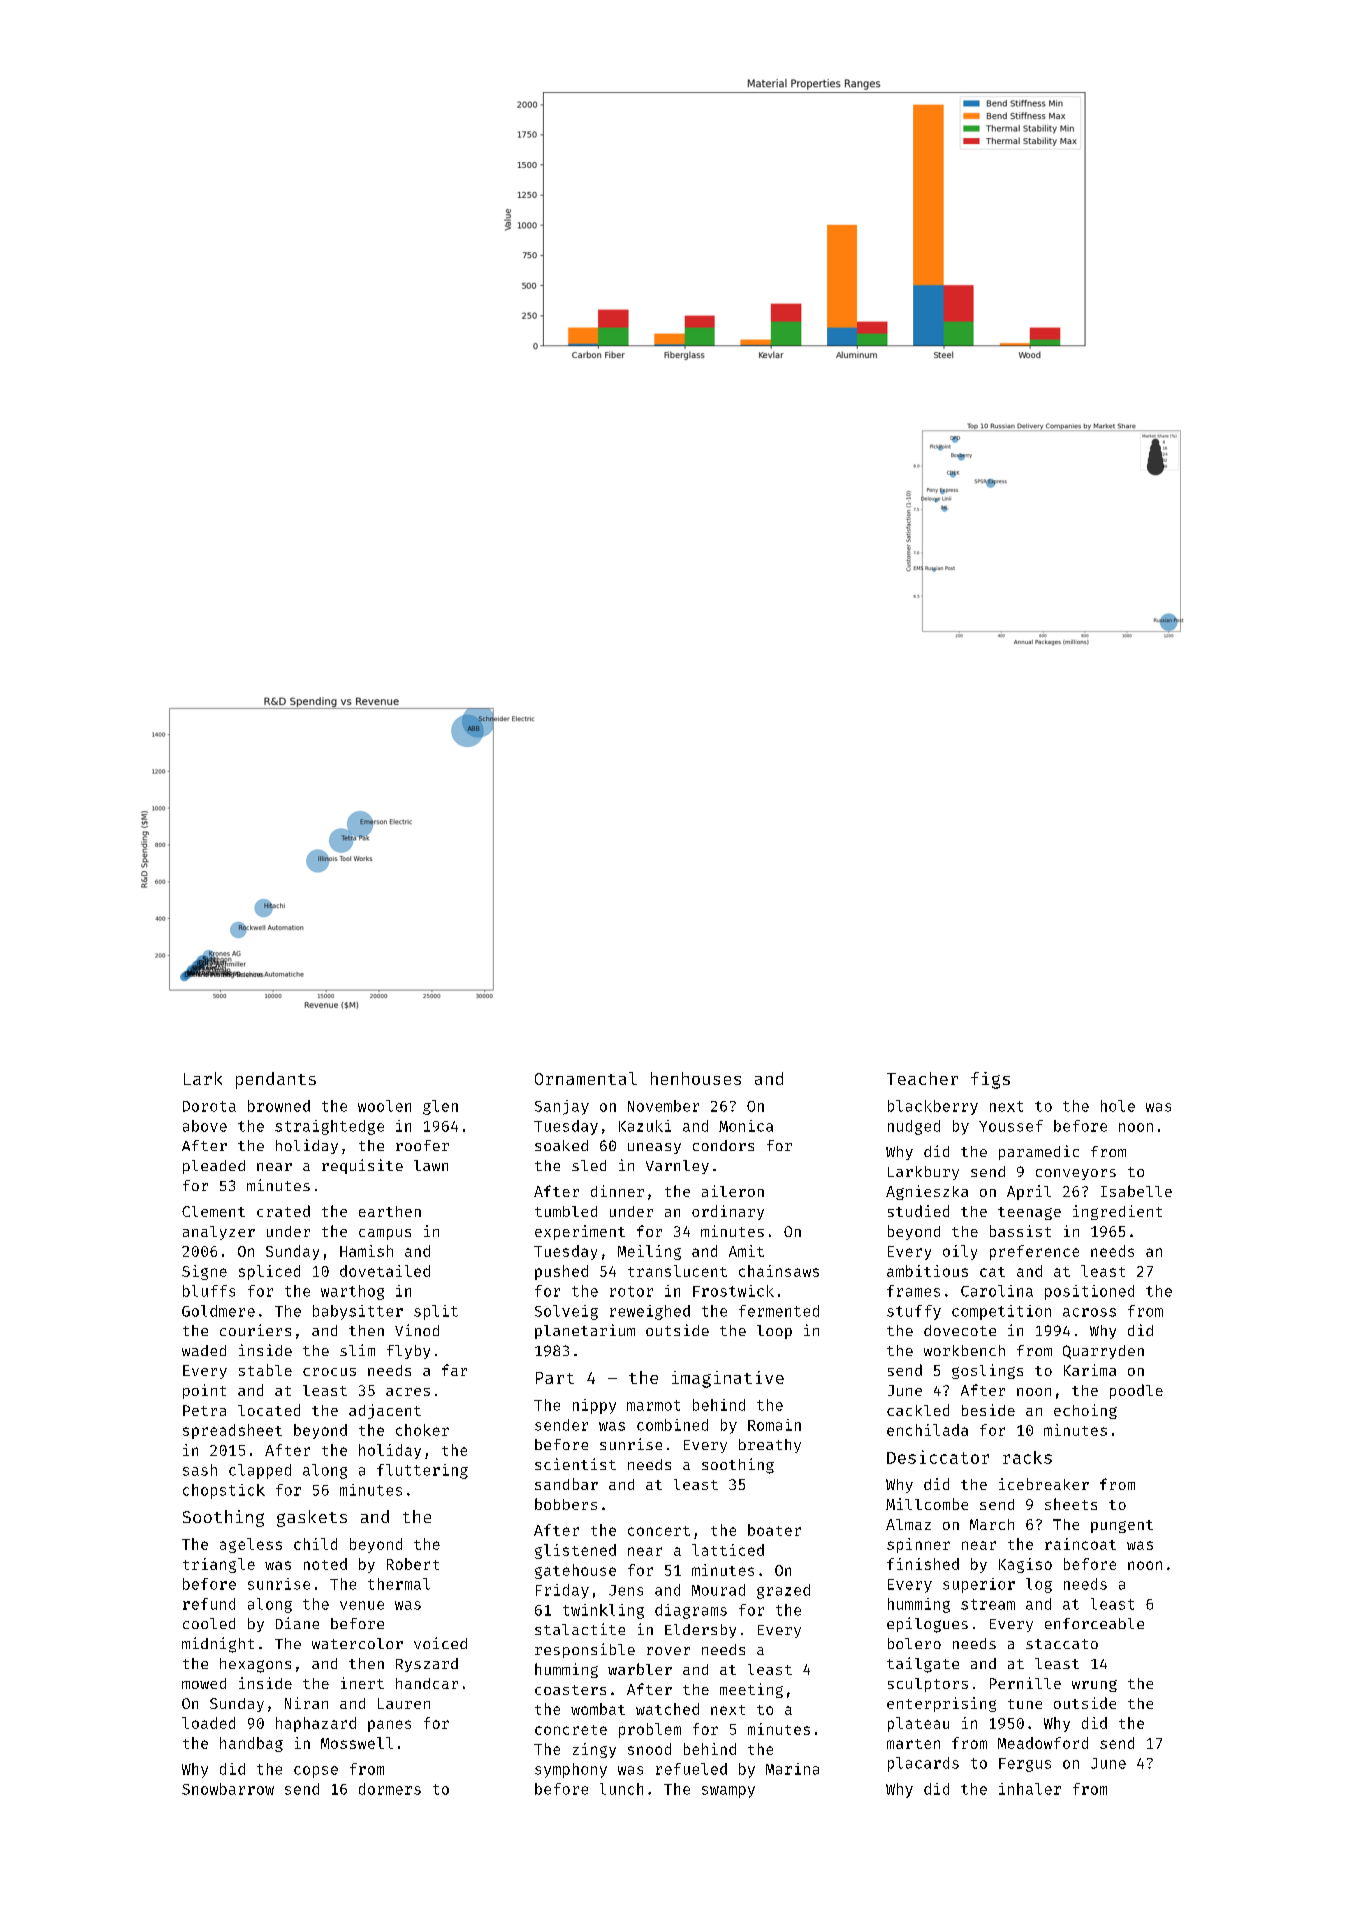  What do you see at coordinates (269, 1272) in the image?
I see `spliced` at bounding box center [269, 1272].
